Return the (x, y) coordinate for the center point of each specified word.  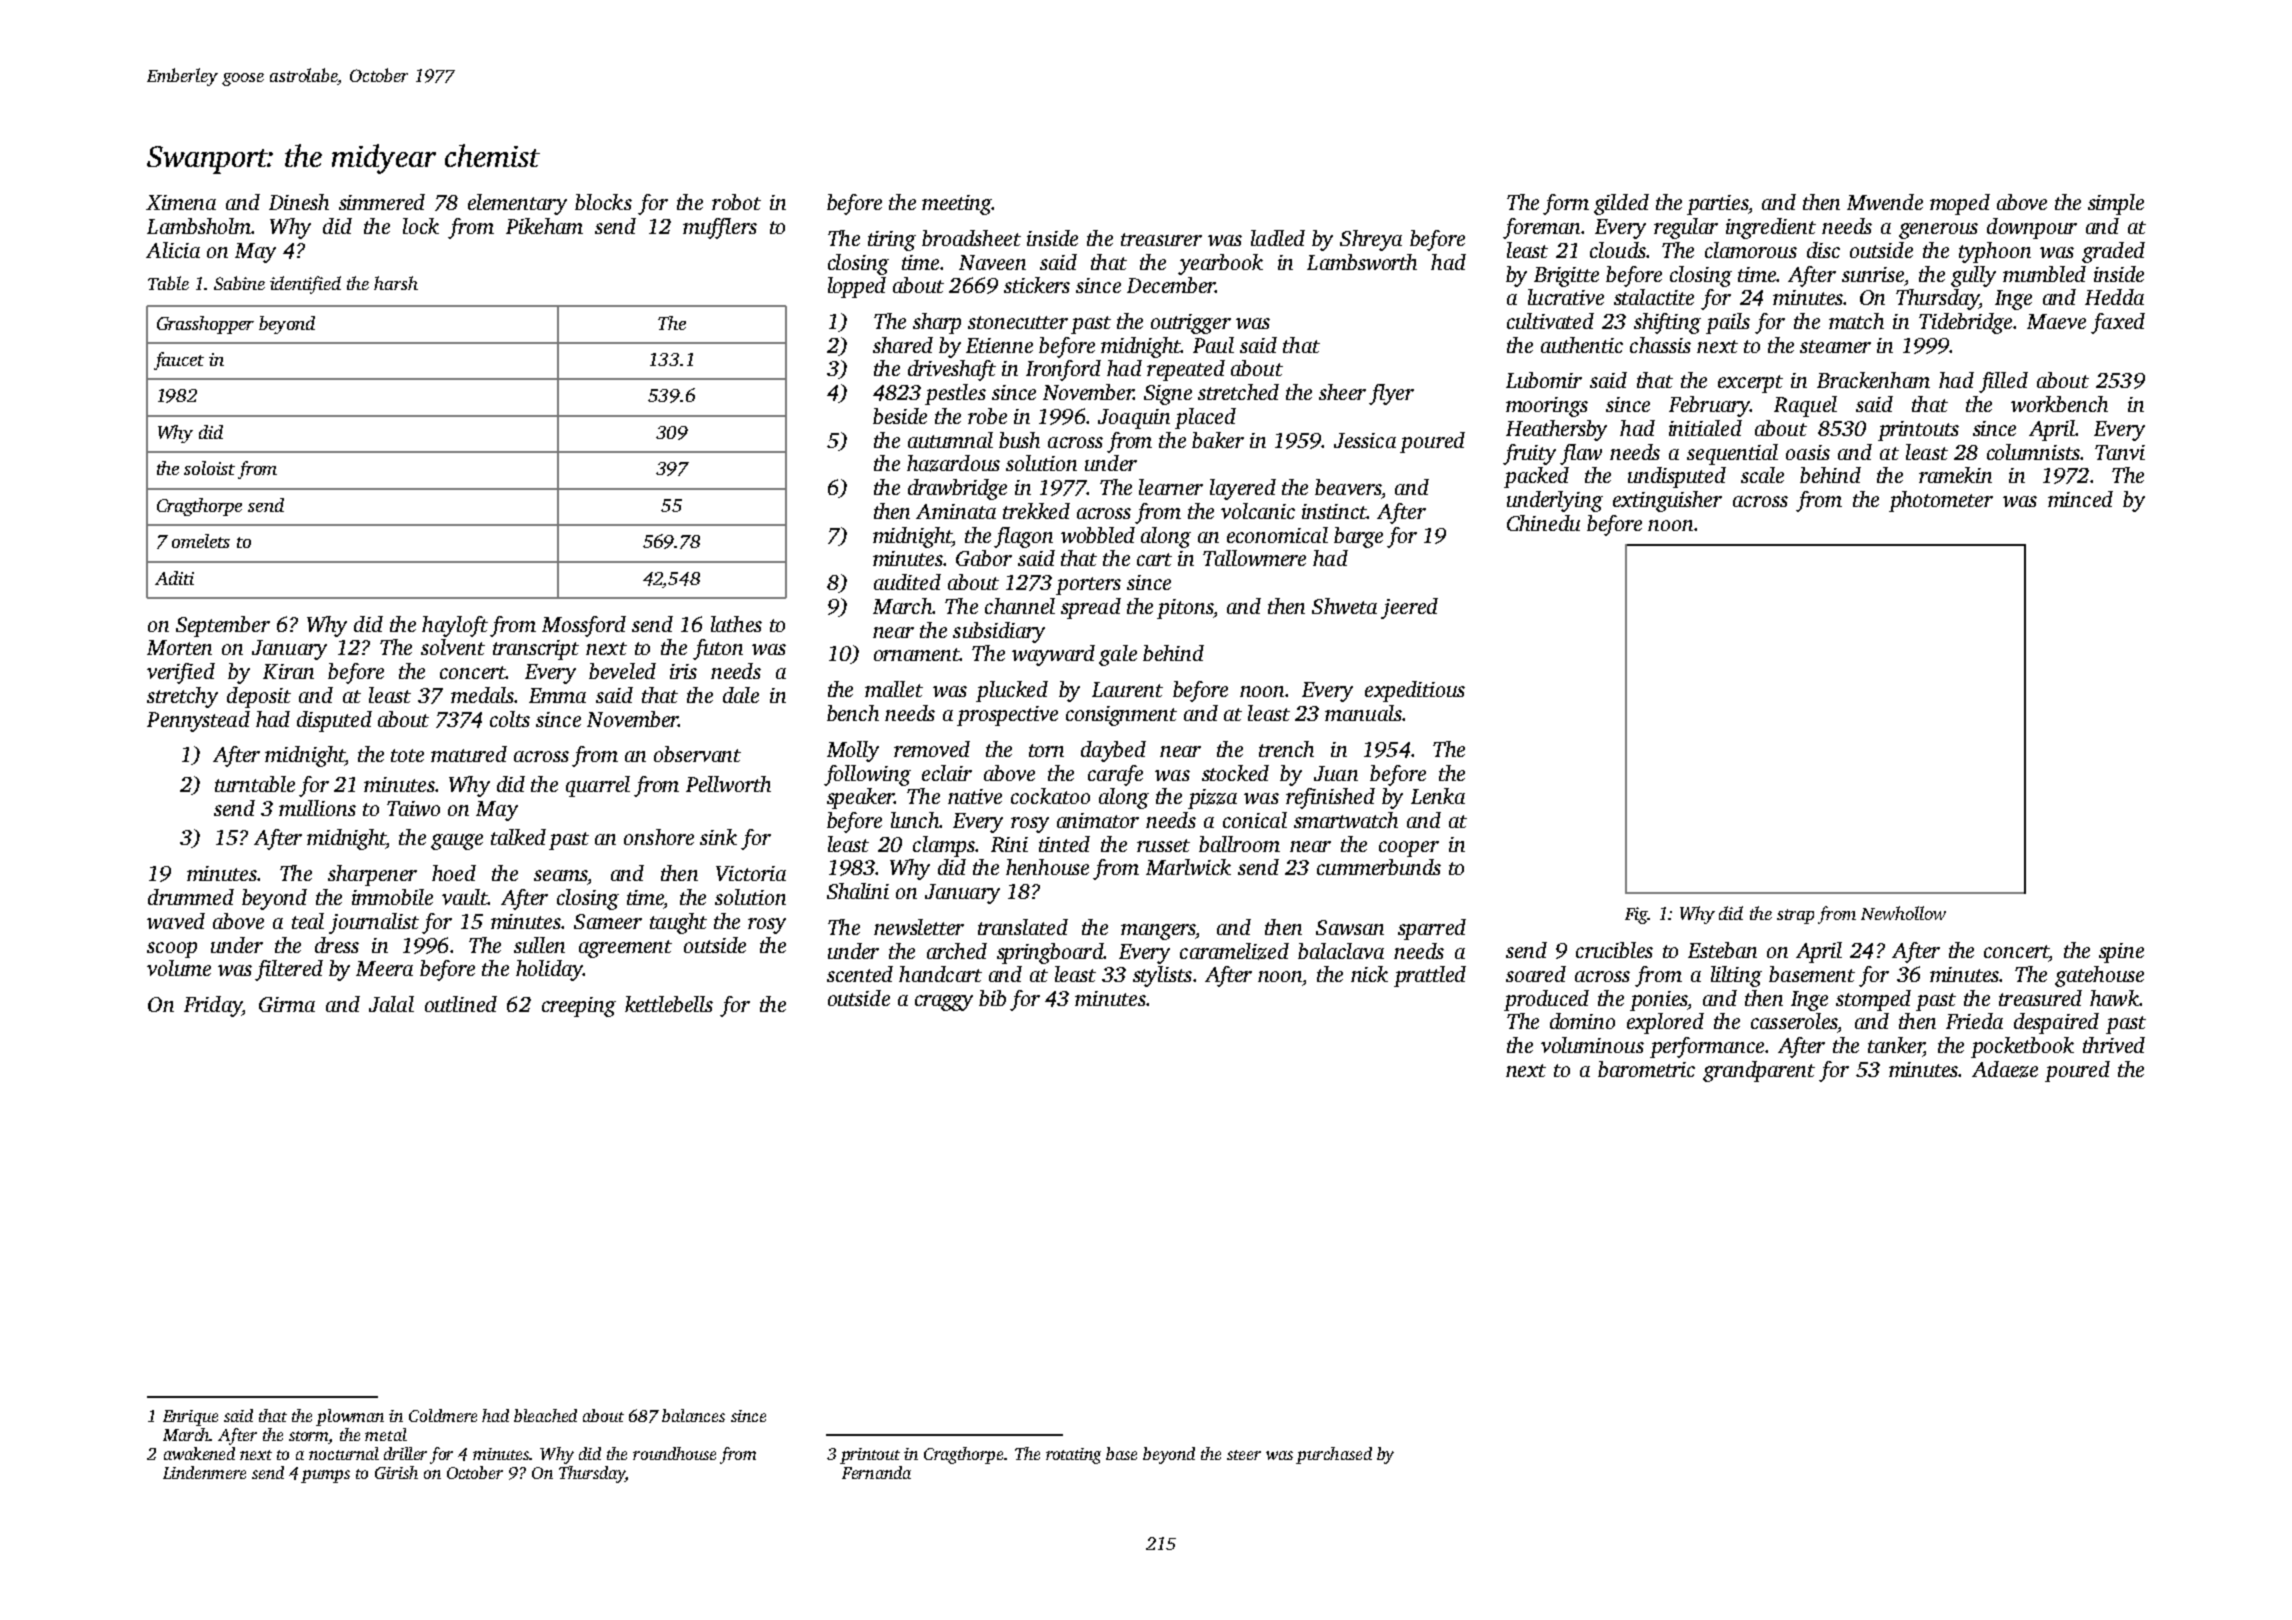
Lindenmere (204, 1472)
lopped (857, 287)
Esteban (1722, 950)
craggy (944, 1003)
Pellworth (728, 784)
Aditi (174, 578)
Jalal (391, 1004)
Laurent (1127, 689)
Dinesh (299, 202)
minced (2080, 499)
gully (1973, 276)
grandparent (1759, 1071)
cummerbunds (1379, 867)
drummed (191, 897)
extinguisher (1667, 501)
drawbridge (957, 489)
